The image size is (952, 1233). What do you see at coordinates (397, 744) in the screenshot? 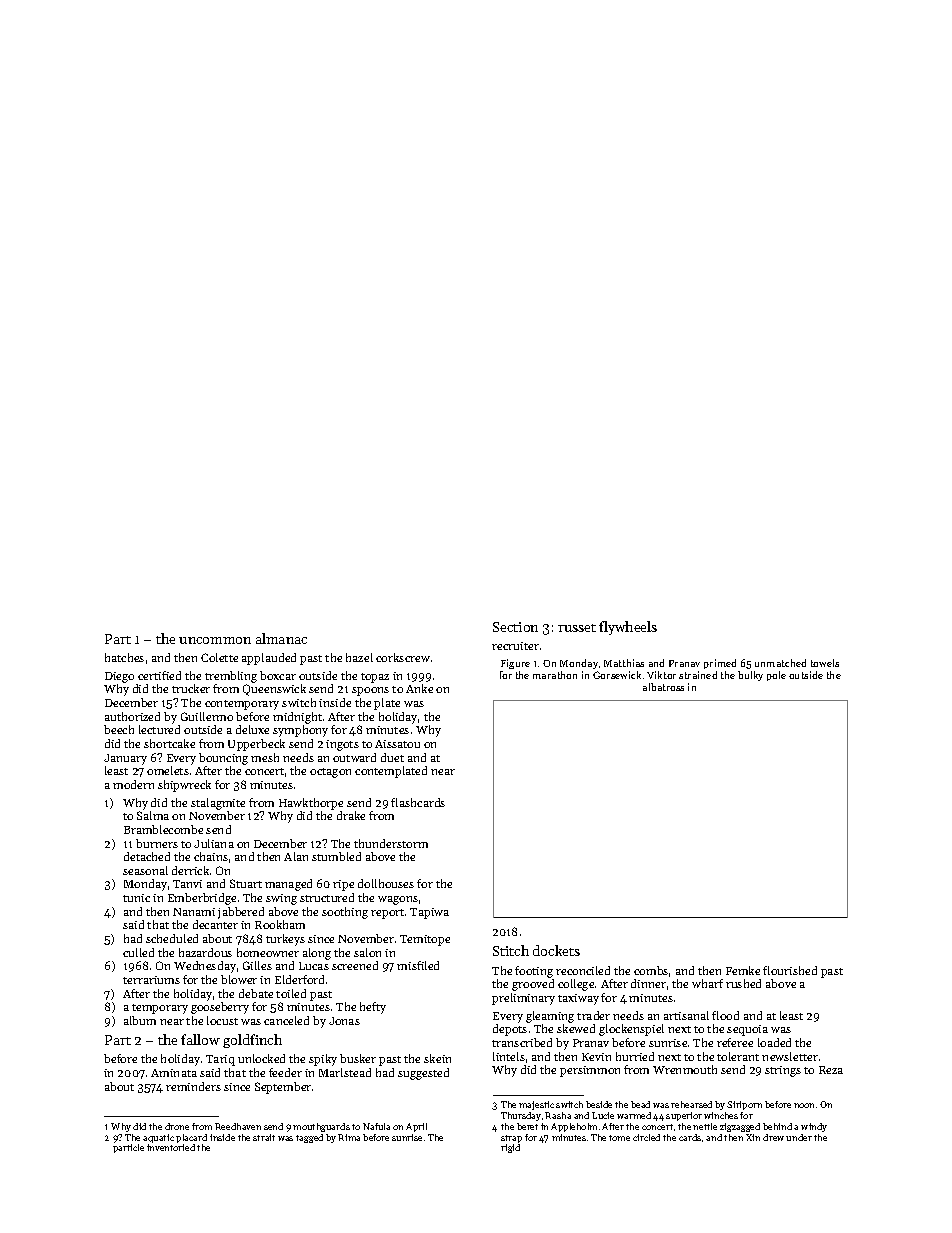
I see `Aissatou` at bounding box center [397, 744].
